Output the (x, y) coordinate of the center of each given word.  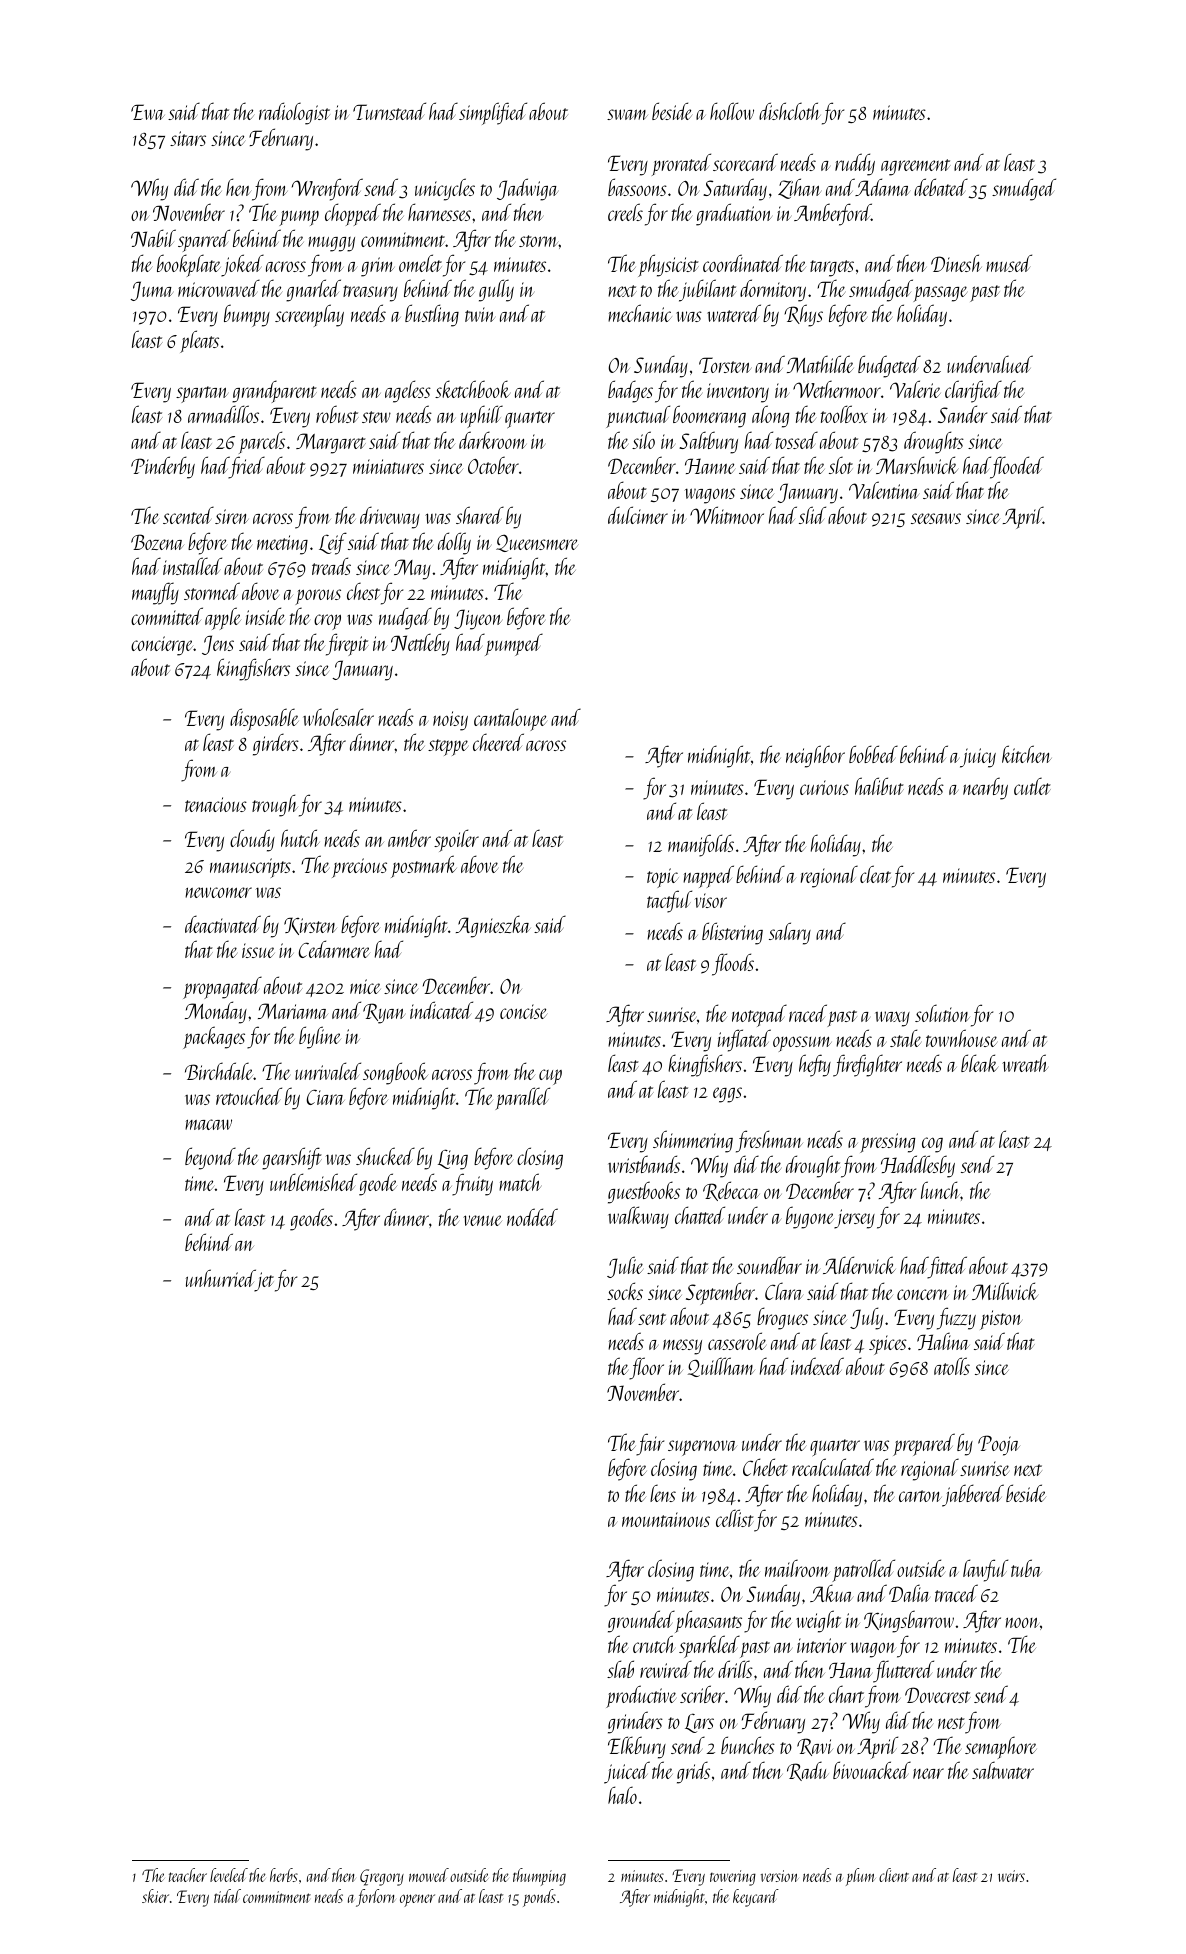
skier (155, 1896)
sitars (188, 138)
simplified (493, 113)
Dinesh (956, 263)
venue (482, 1220)
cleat (875, 874)
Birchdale (219, 1071)
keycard (756, 1898)
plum (861, 1877)
